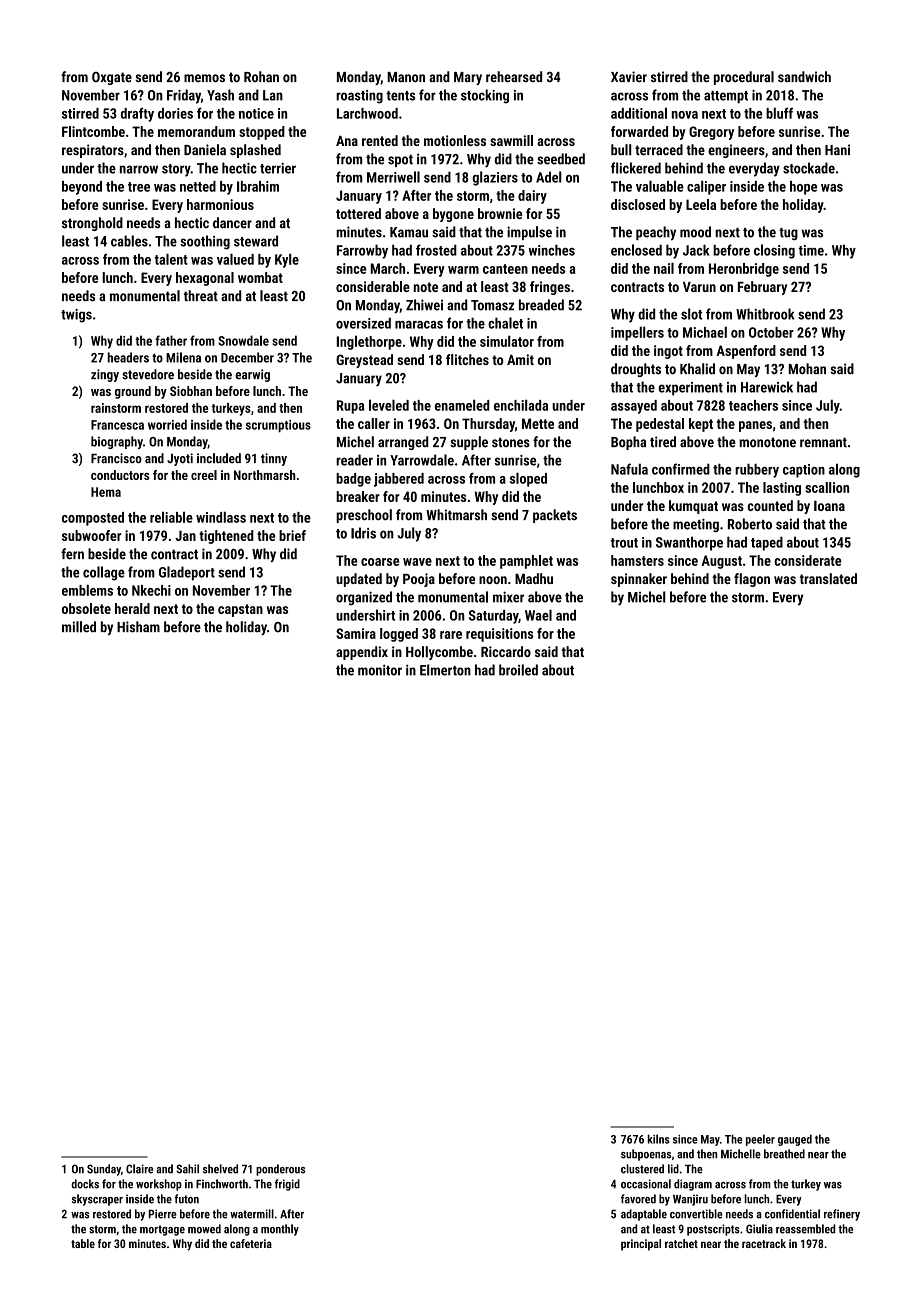 Image resolution: width=924 pixels, height=1308 pixels. Describe the element at coordinates (380, 670) in the image. I see `monitor` at that location.
